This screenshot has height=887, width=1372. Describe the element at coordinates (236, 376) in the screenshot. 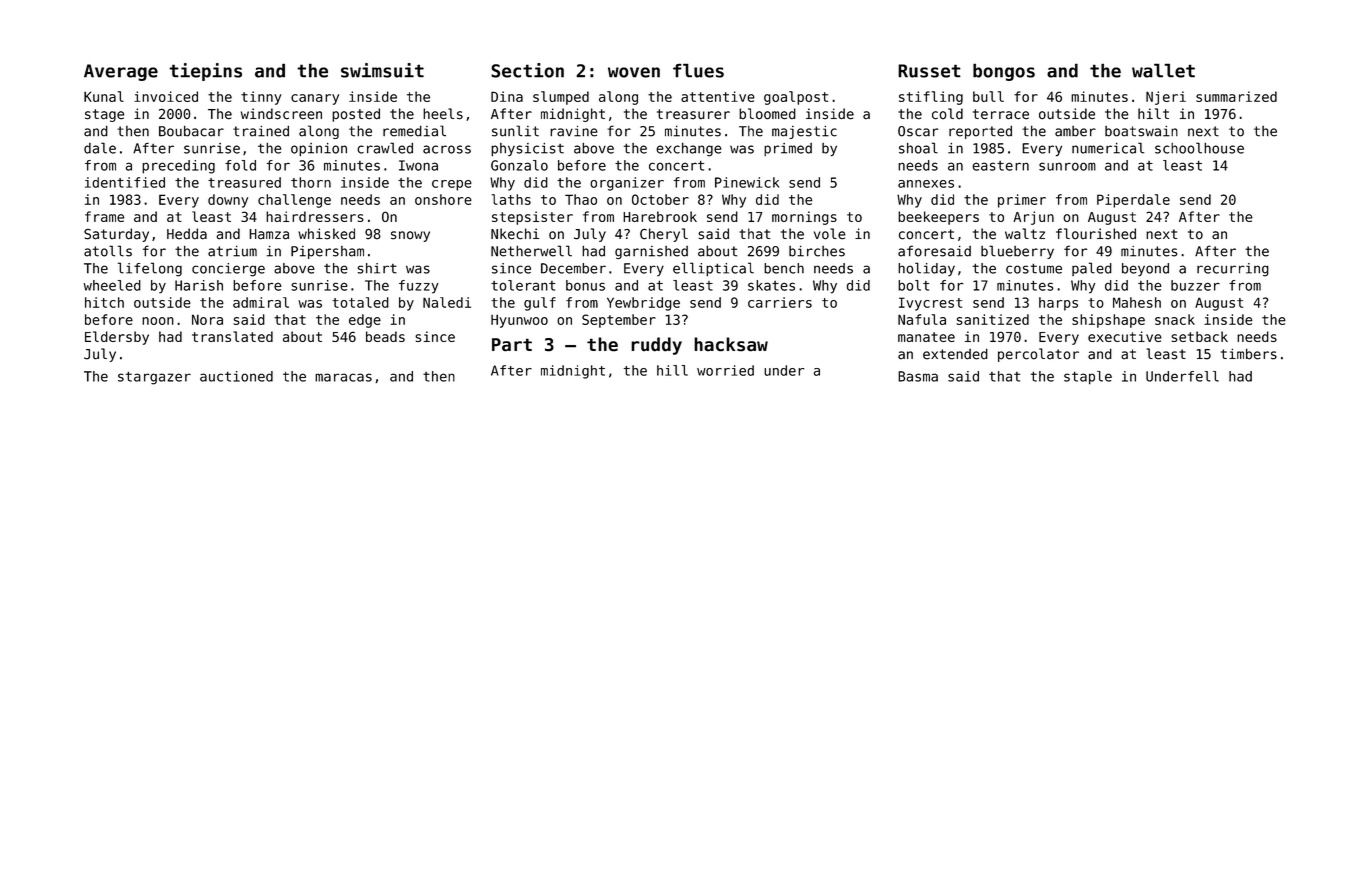

I see `auctioned` at that location.
